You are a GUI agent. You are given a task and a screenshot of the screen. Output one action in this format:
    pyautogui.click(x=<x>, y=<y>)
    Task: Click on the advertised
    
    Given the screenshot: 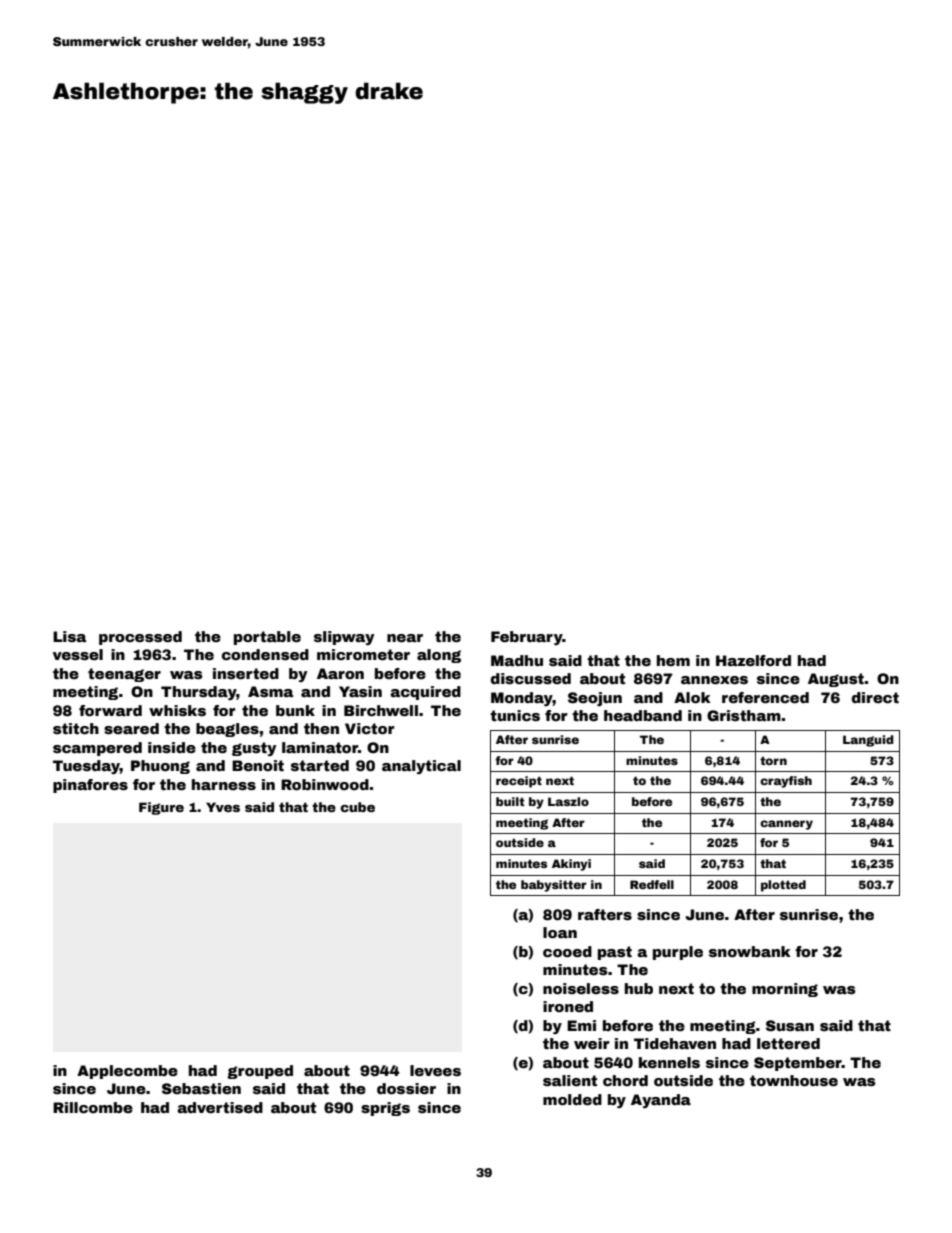 What is the action you would take?
    pyautogui.click(x=220, y=1107)
